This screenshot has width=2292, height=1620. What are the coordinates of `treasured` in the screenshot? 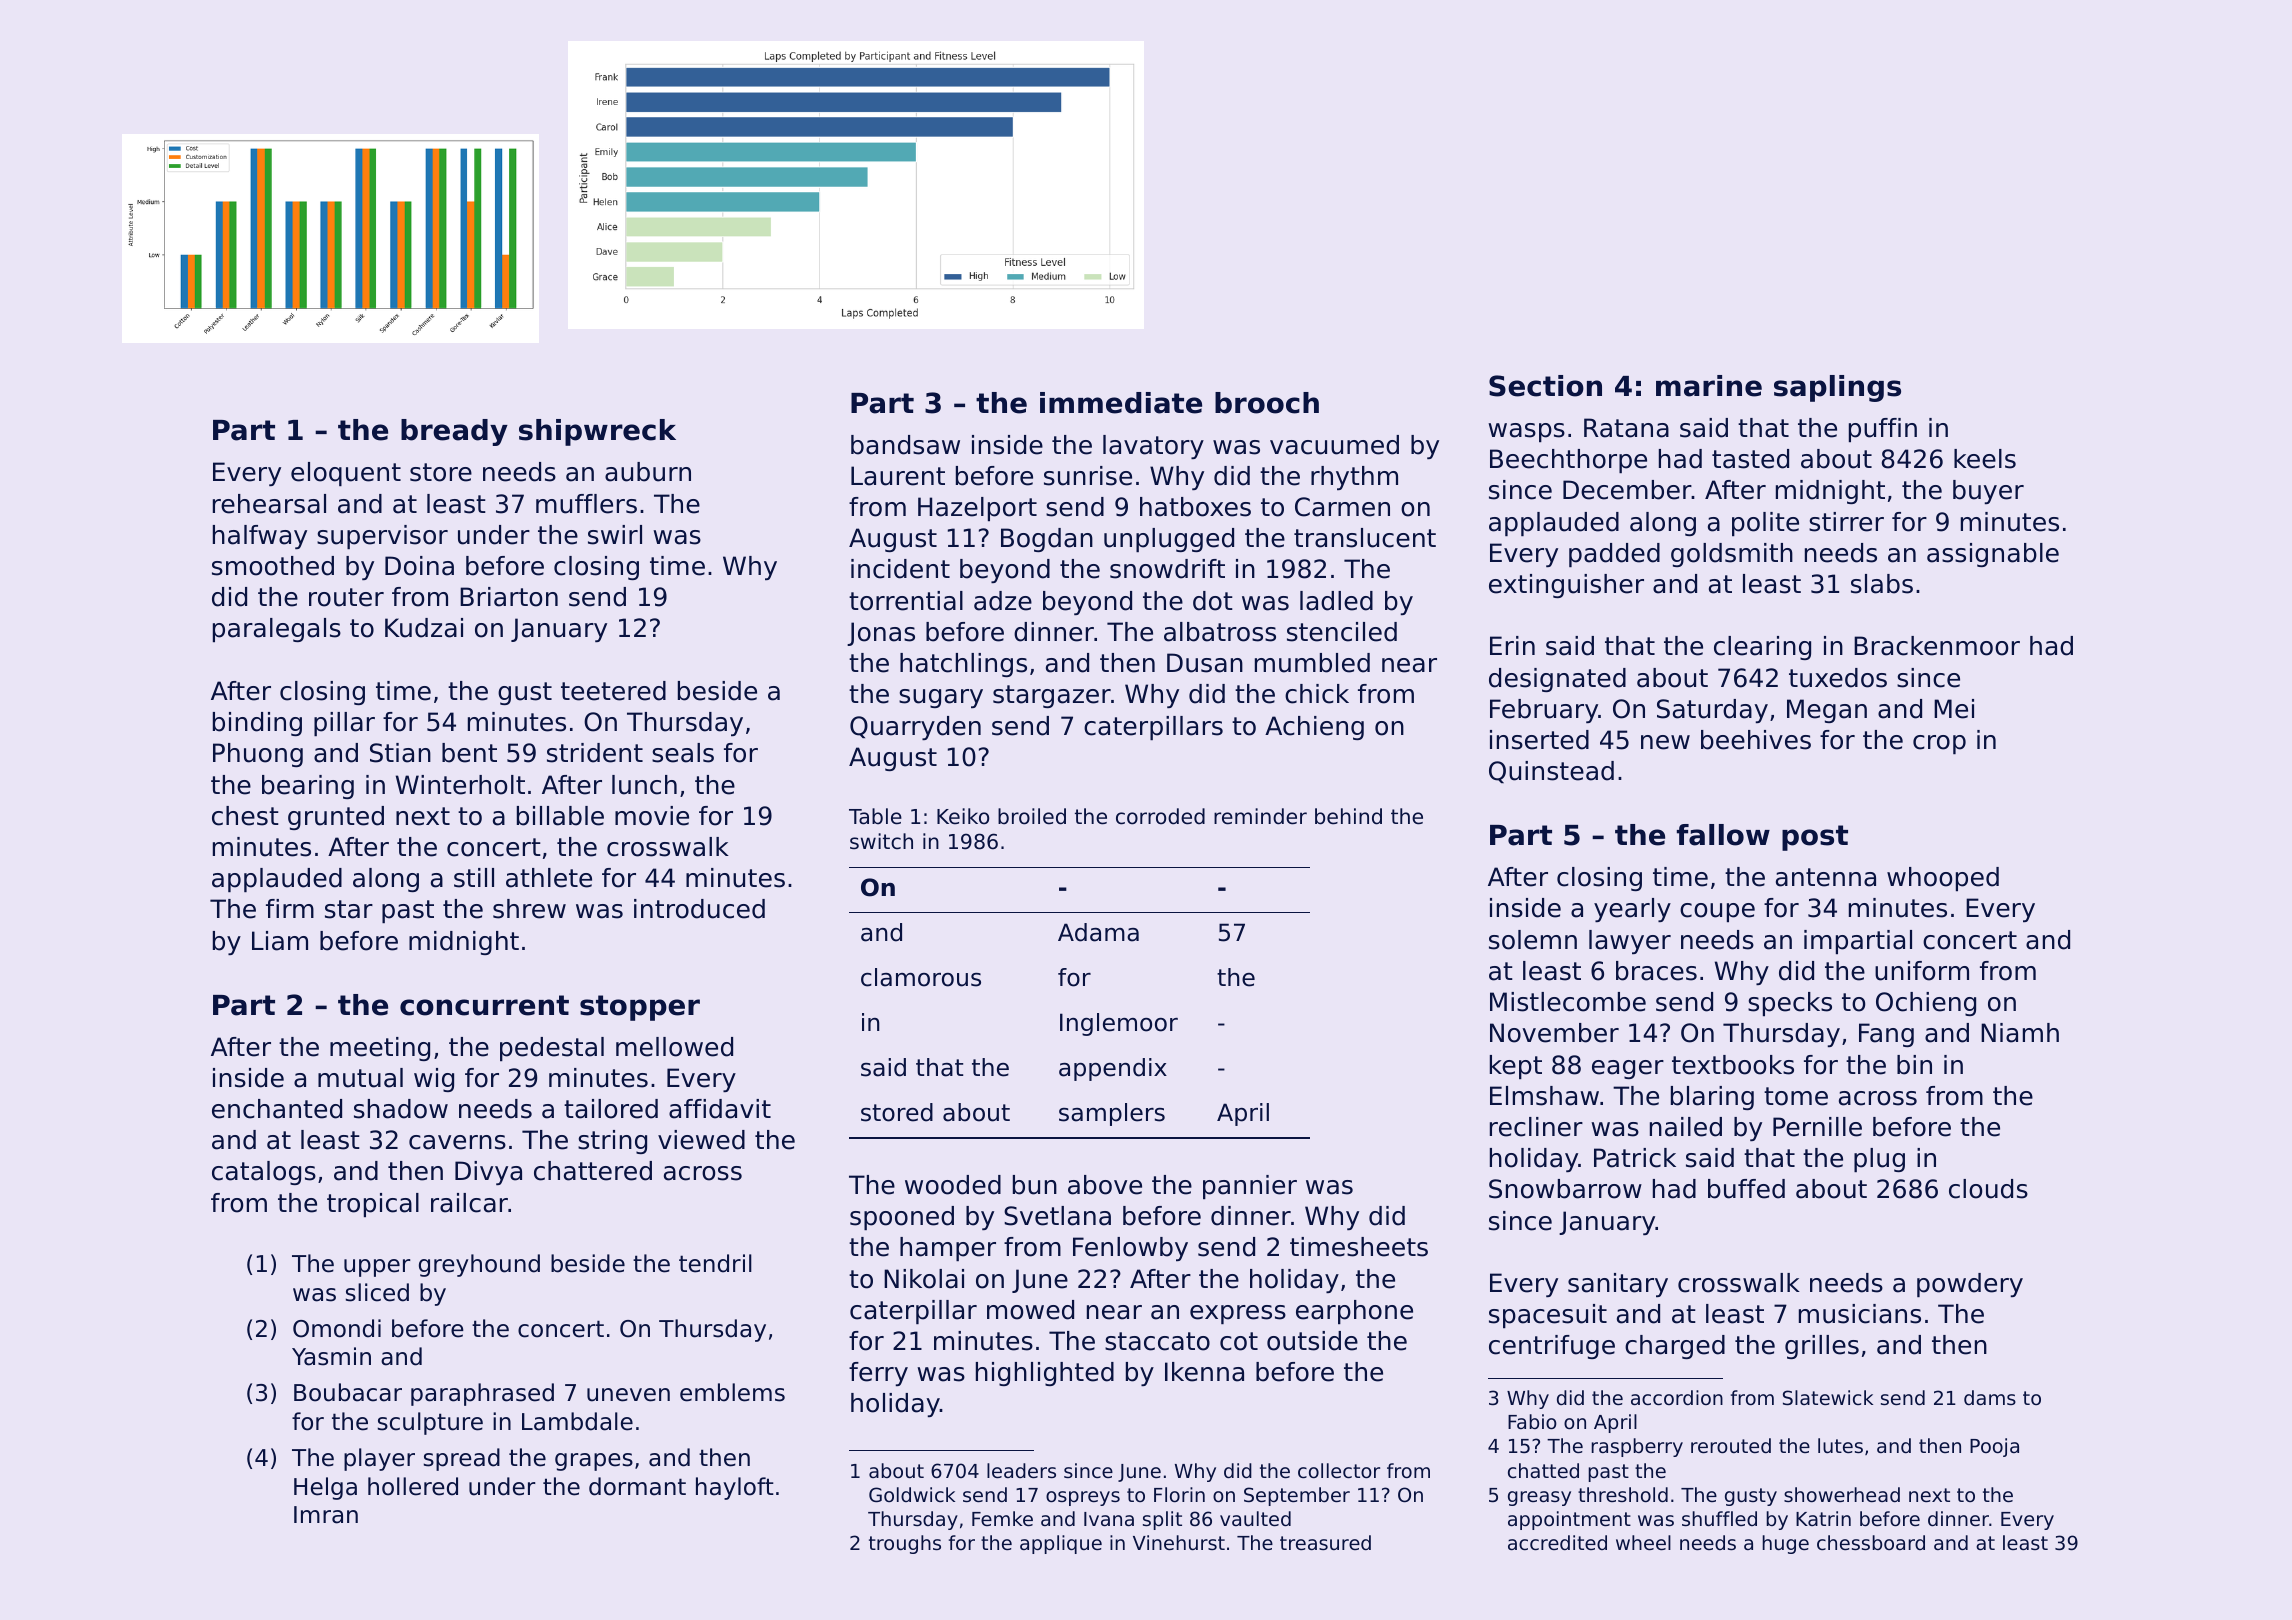 It's located at (1325, 1542).
